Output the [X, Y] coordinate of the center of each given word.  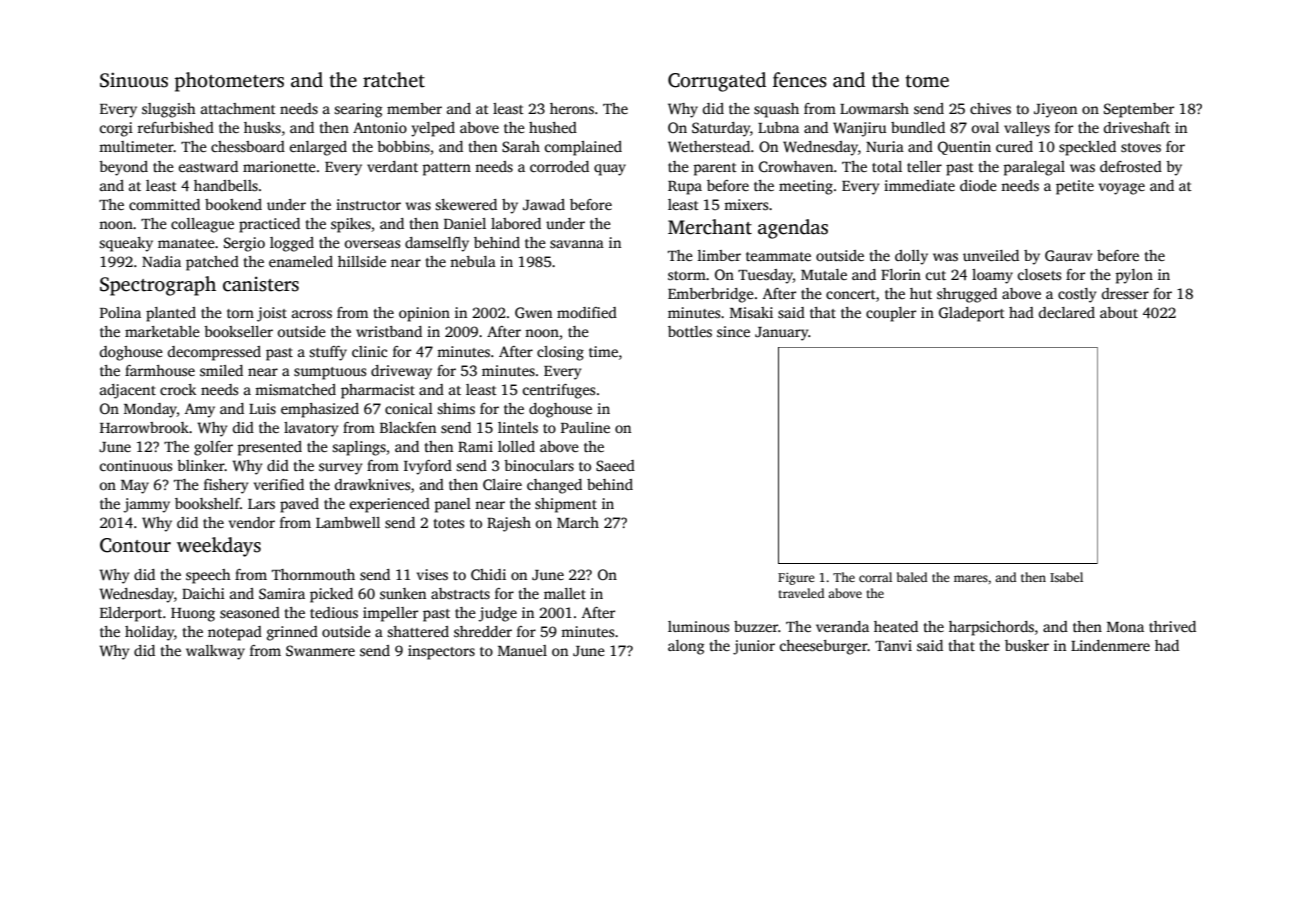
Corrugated [717, 82]
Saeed [615, 465]
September [1139, 110]
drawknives [372, 484]
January [782, 334]
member [414, 108]
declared [1067, 312]
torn [240, 313]
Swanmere [320, 650]
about [1119, 312]
